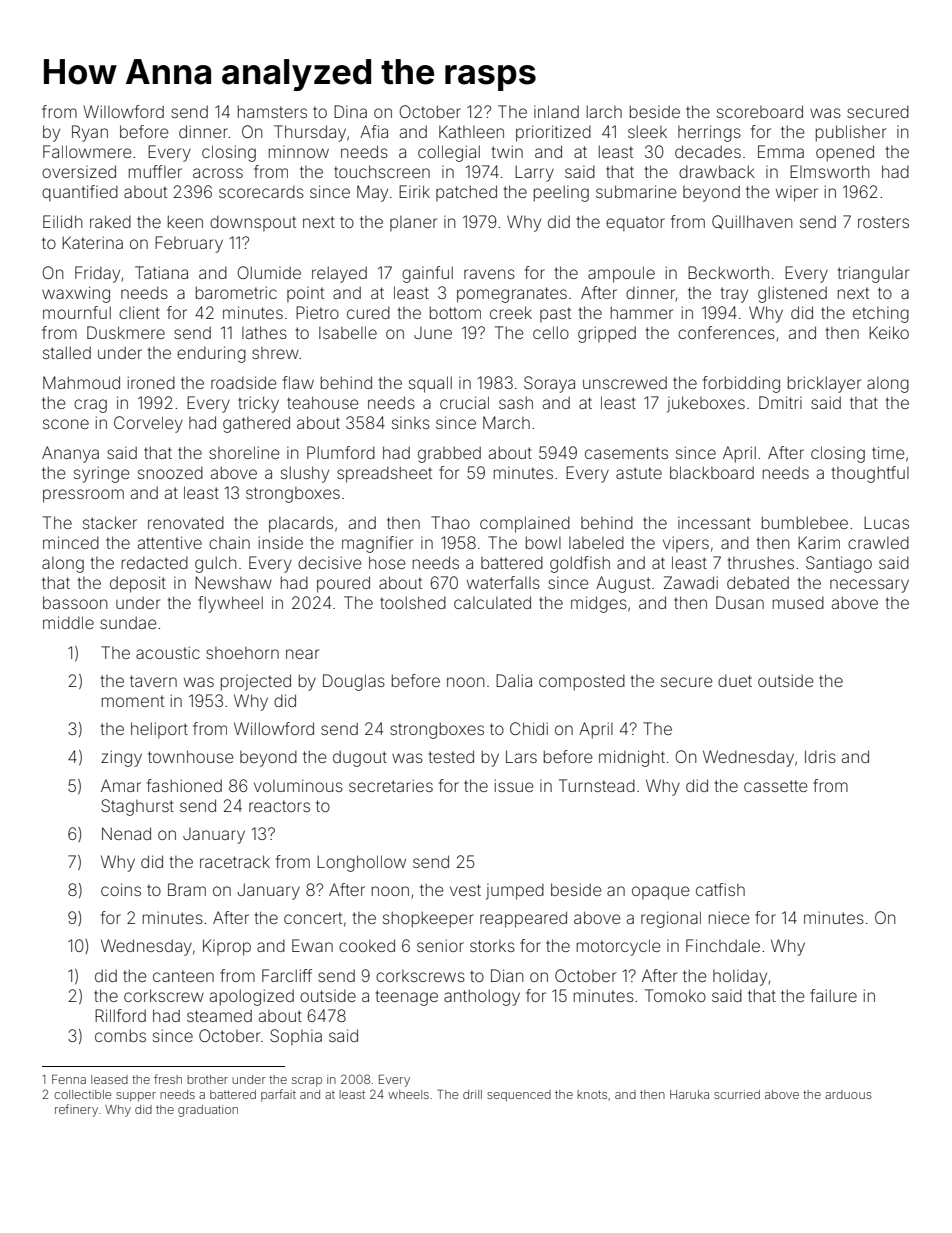 This image has height=1233, width=952. I want to click on apologized, so click(252, 997).
